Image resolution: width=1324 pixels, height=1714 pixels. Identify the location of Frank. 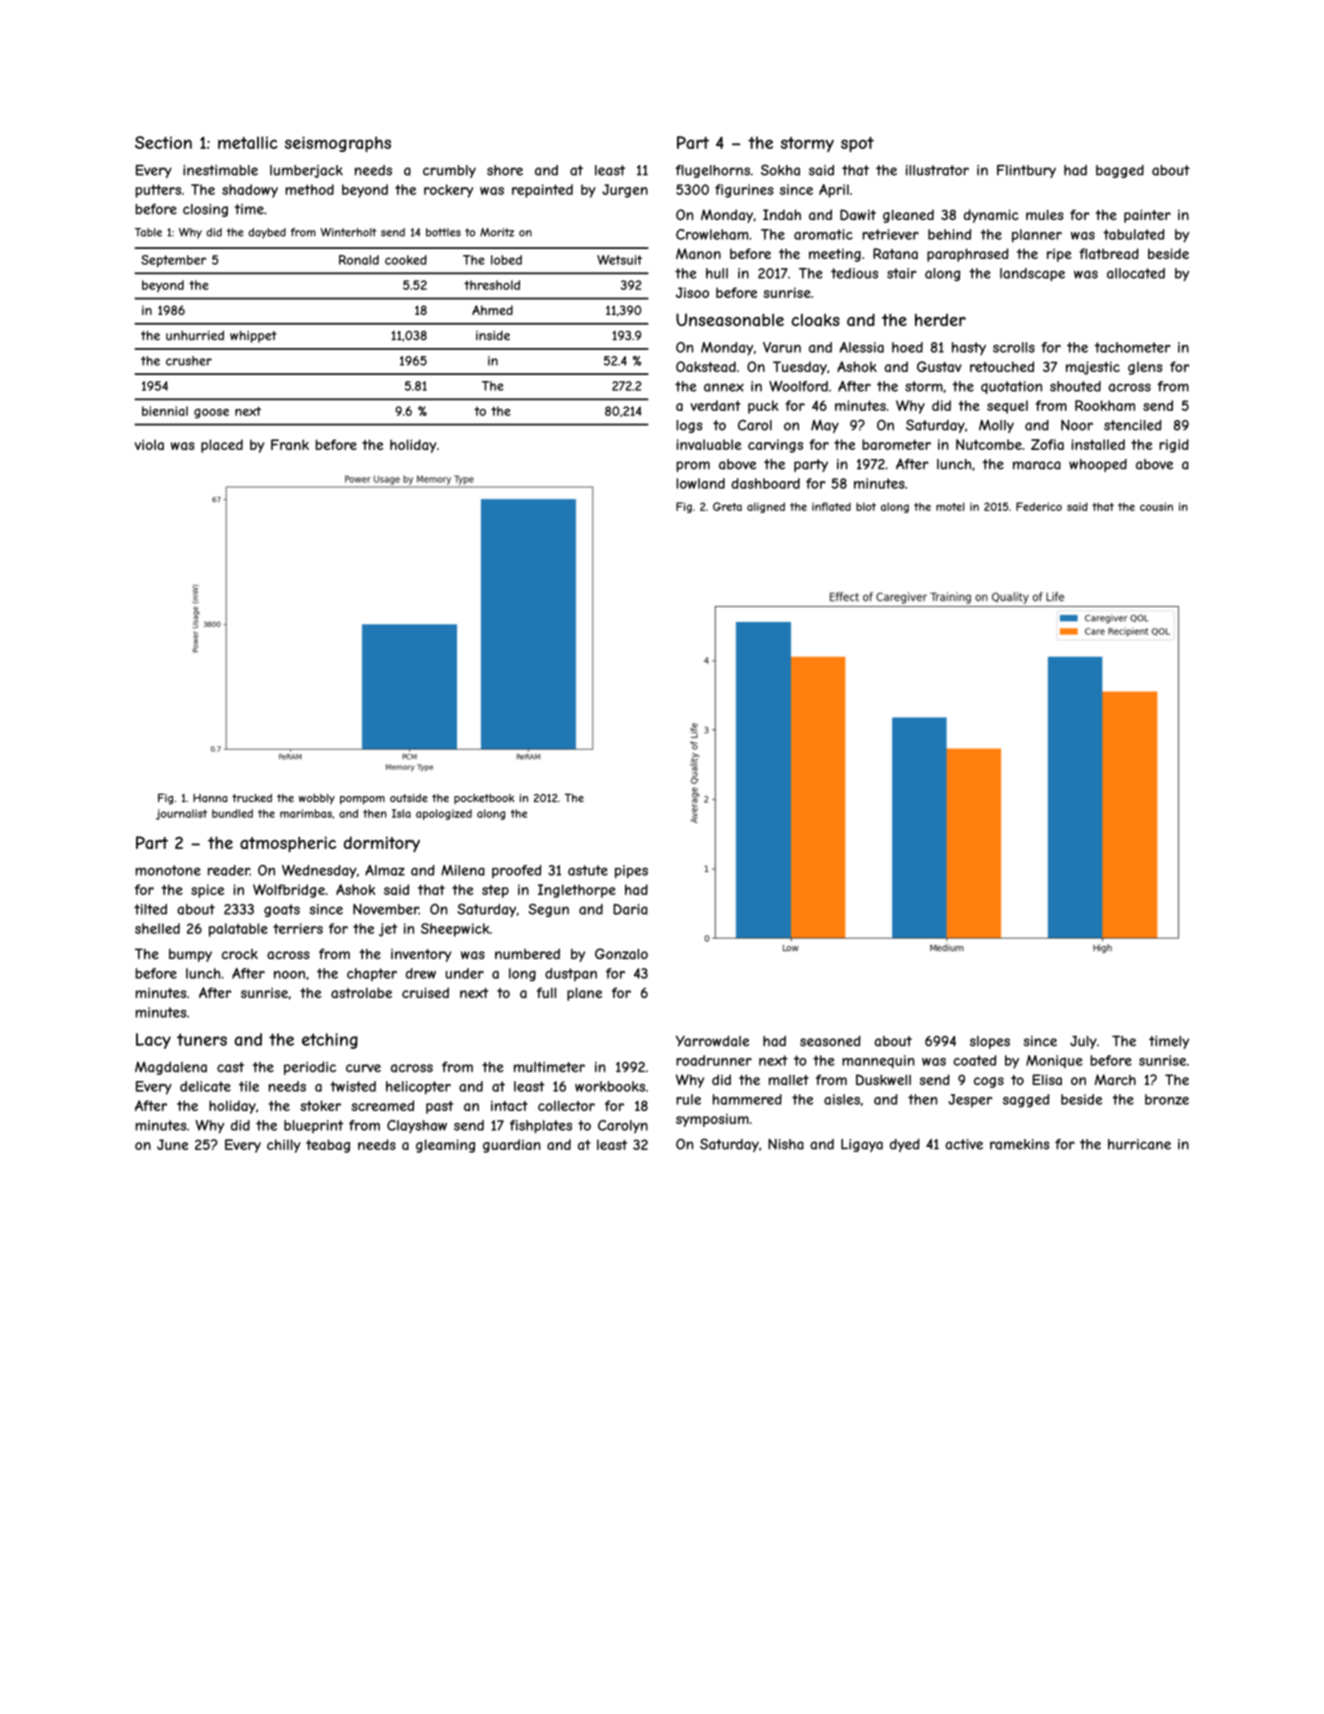
(290, 444).
